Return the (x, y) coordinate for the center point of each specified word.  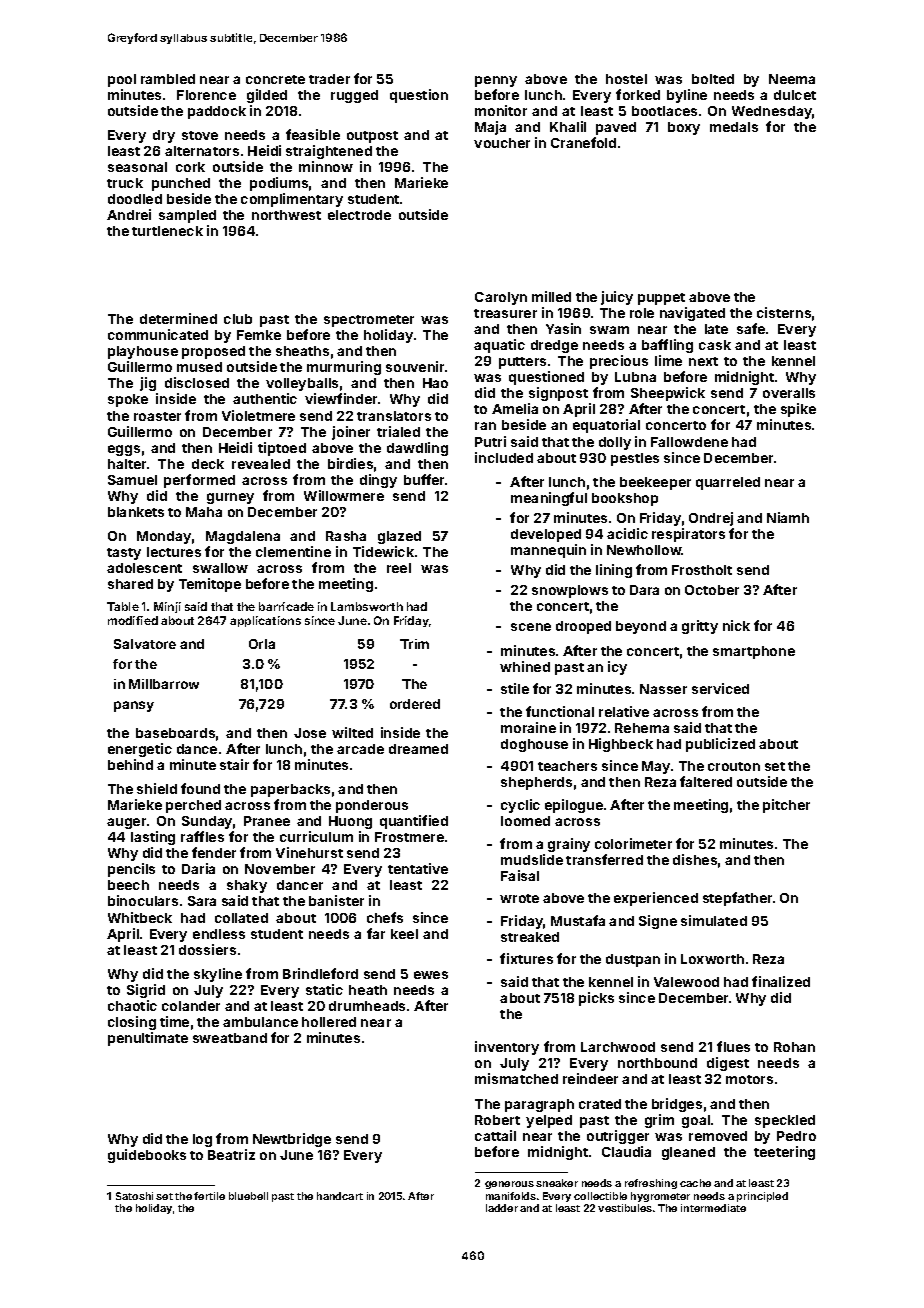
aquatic (499, 346)
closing (132, 1023)
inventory (507, 1048)
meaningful (549, 499)
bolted (713, 79)
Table (123, 606)
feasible (313, 134)
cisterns (784, 312)
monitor (501, 110)
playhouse (143, 352)
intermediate (713, 1208)
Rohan (794, 1047)
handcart (340, 1196)
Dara (644, 590)
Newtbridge (292, 1140)
